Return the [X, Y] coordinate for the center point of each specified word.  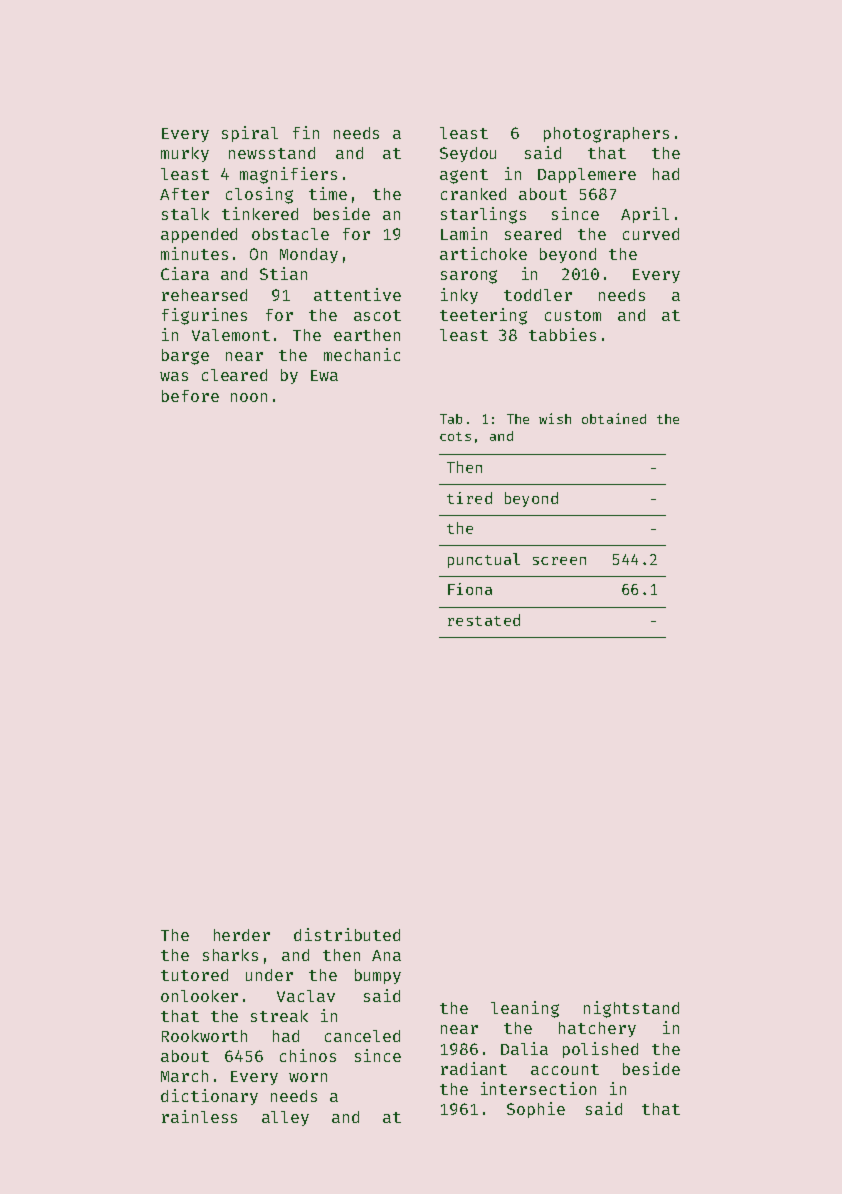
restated [484, 620]
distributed [347, 934]
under [269, 975]
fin [306, 132]
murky [185, 154]
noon [249, 397]
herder [242, 935]
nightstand [631, 1009]
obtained [614, 418]
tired [469, 498]
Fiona [470, 589]
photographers [606, 135]
